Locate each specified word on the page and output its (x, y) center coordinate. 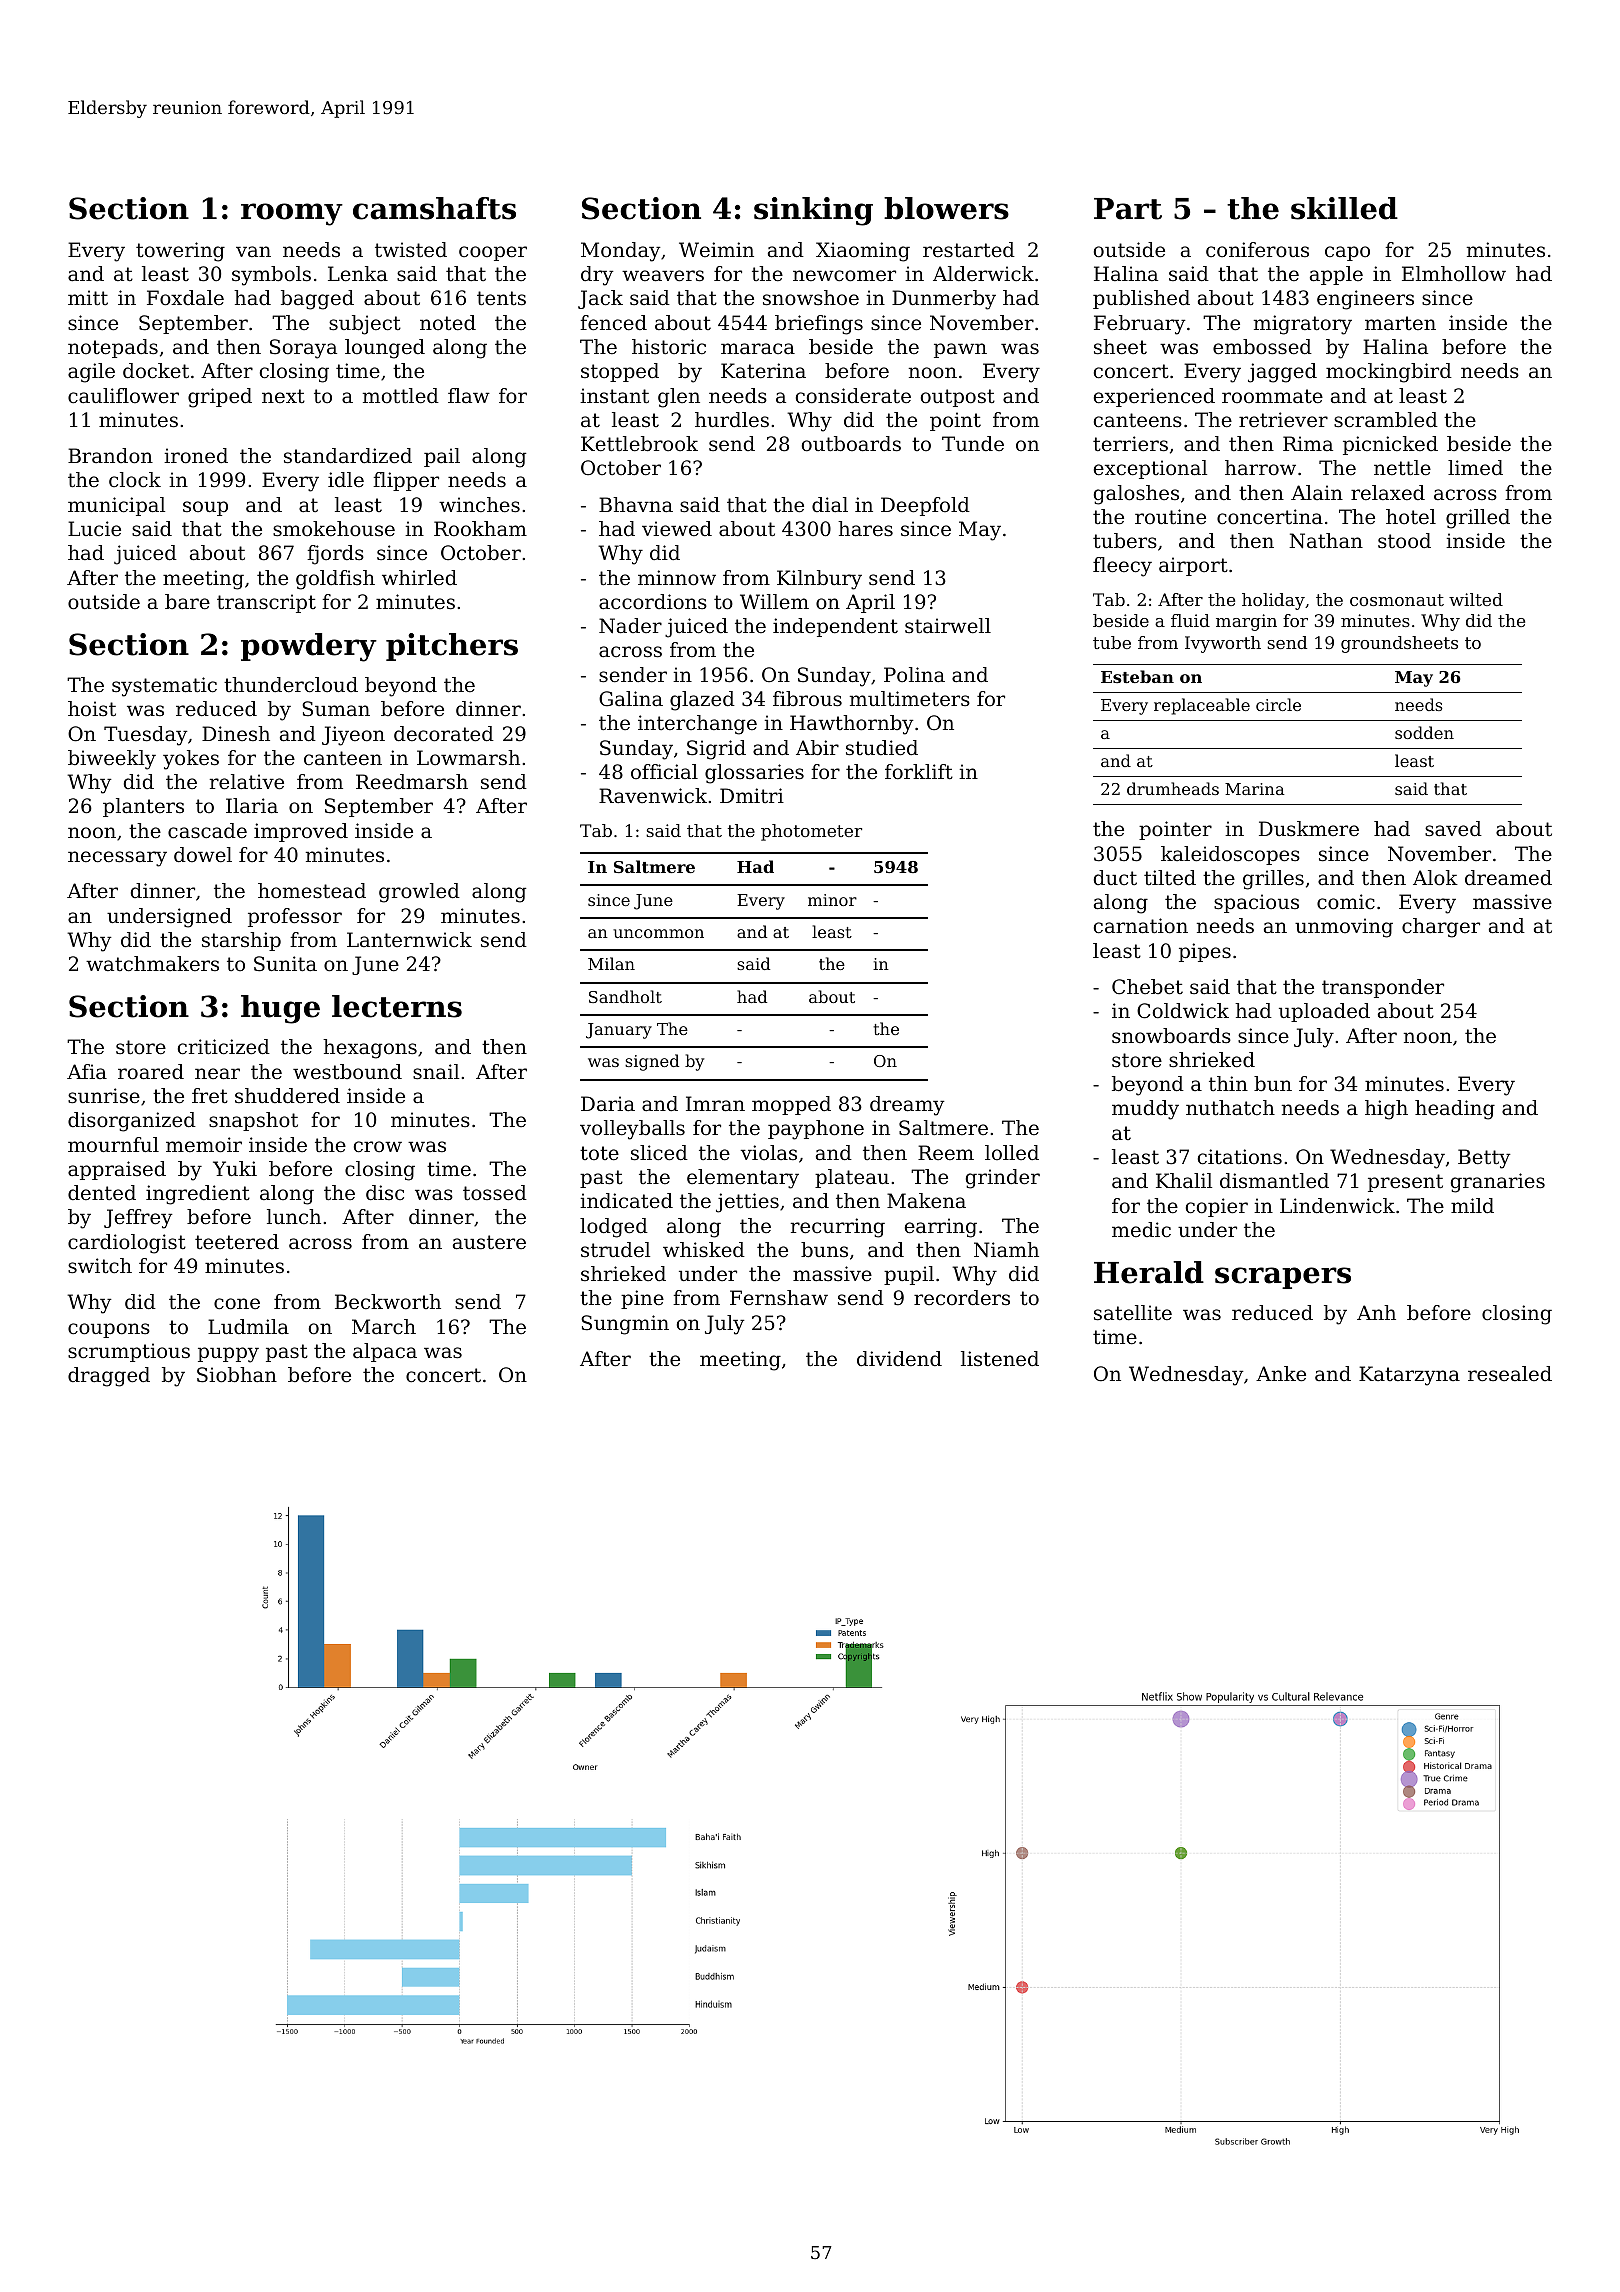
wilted (1476, 599)
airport (1193, 566)
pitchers (452, 647)
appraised (117, 1170)
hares (865, 529)
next (283, 396)
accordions (653, 602)
